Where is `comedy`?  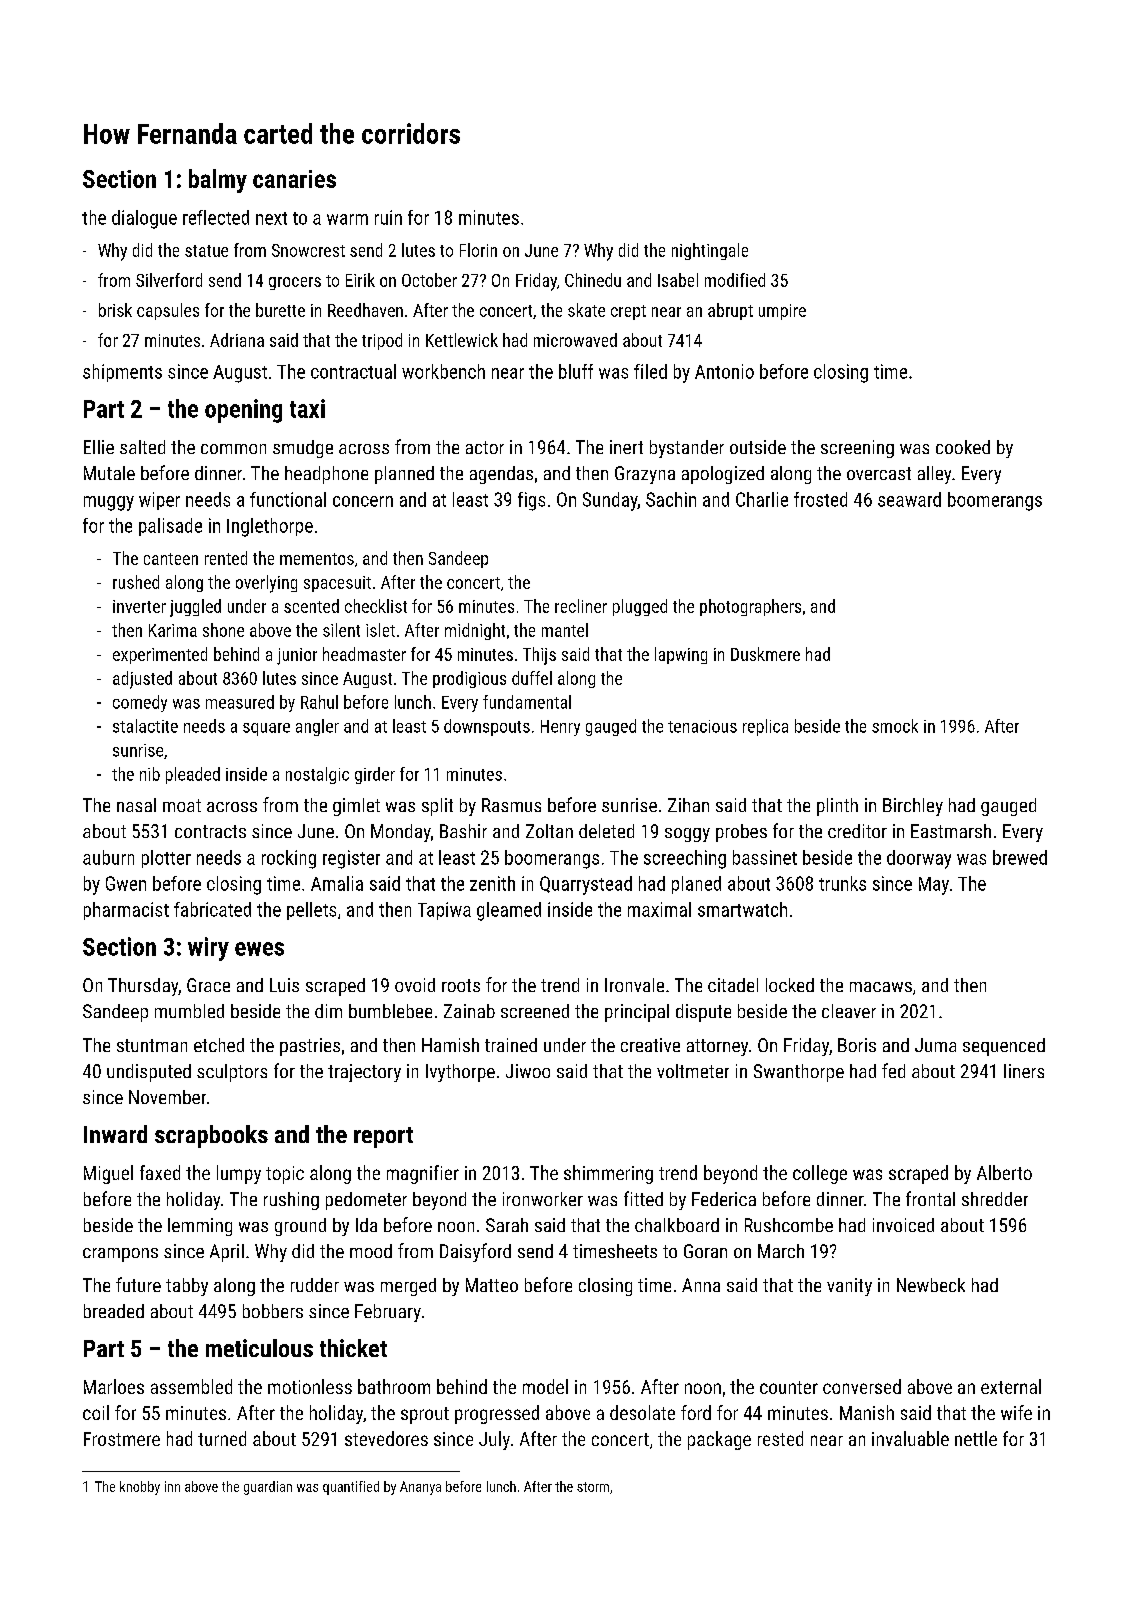 comedy is located at coordinates (140, 703).
